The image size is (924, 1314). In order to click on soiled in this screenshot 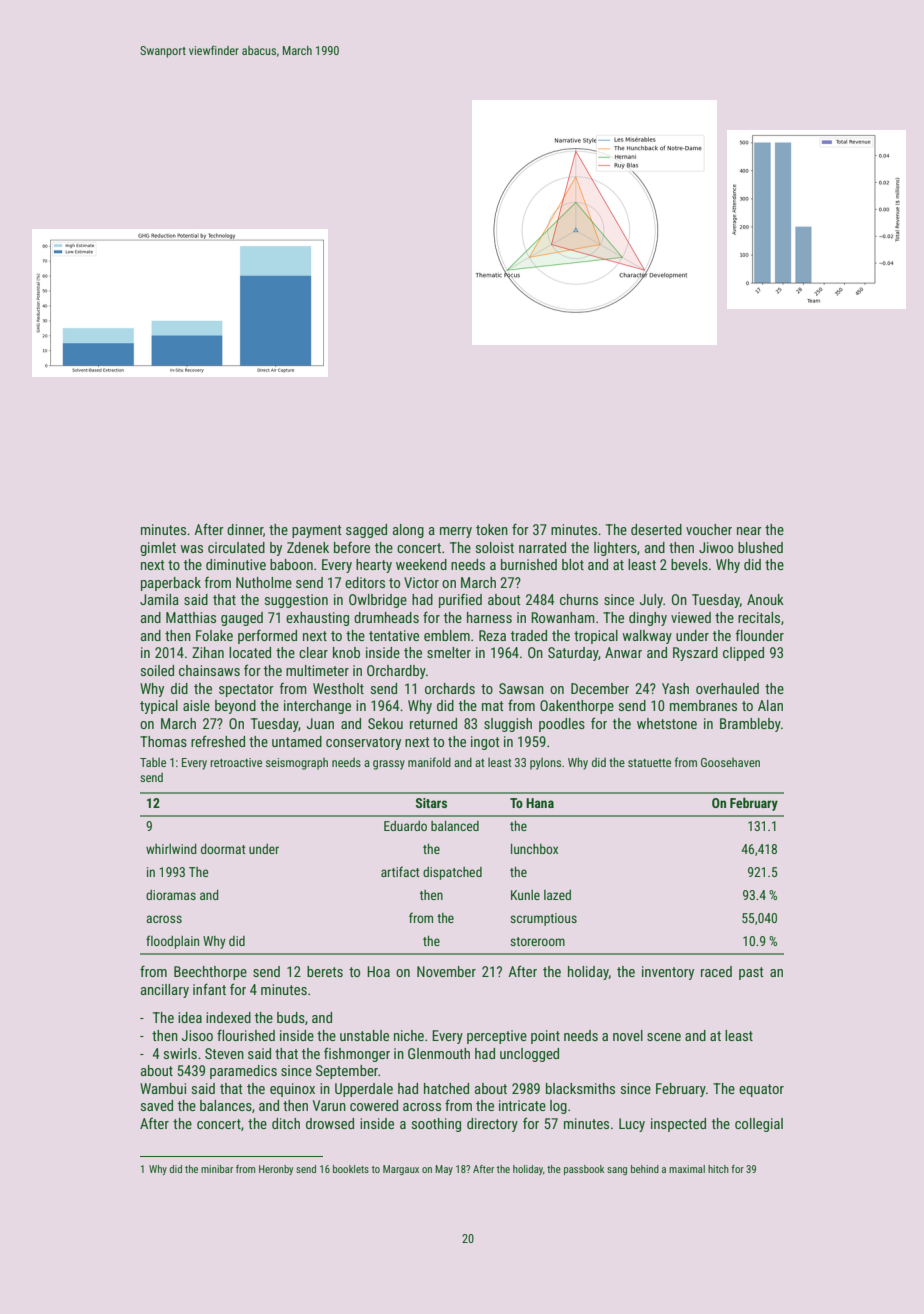, I will do `click(157, 670)`.
